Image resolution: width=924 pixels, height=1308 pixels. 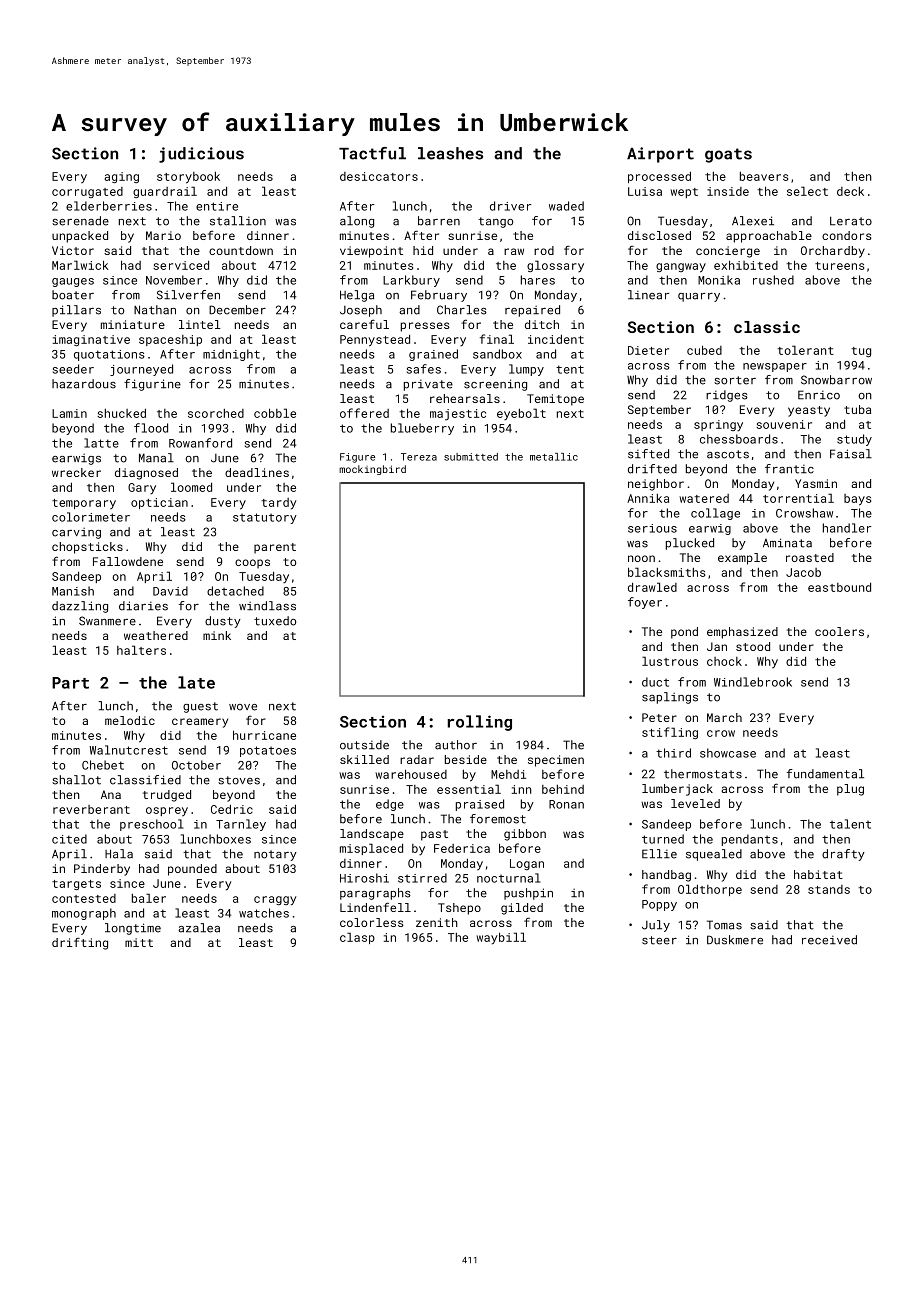 What do you see at coordinates (659, 235) in the page?
I see `disclosed` at bounding box center [659, 235].
